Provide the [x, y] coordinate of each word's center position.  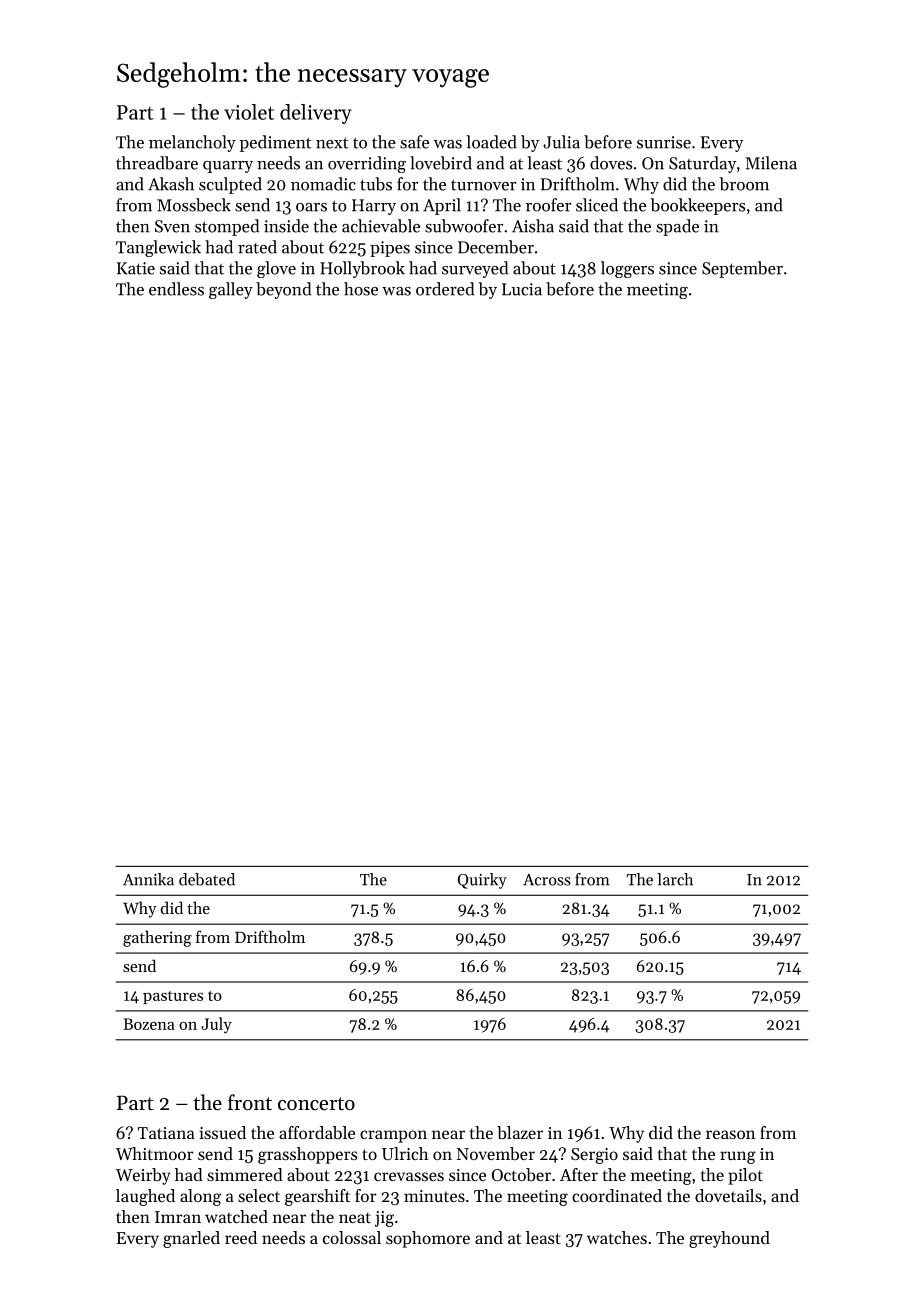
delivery [315, 114]
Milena [771, 163]
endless [176, 289]
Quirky [482, 881]
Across [547, 880]
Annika [148, 879]
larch [675, 879]
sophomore [428, 1239]
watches [617, 1237]
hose [361, 289]
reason [730, 1134]
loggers [627, 269]
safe [414, 142]
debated [207, 879]
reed [241, 1237]
